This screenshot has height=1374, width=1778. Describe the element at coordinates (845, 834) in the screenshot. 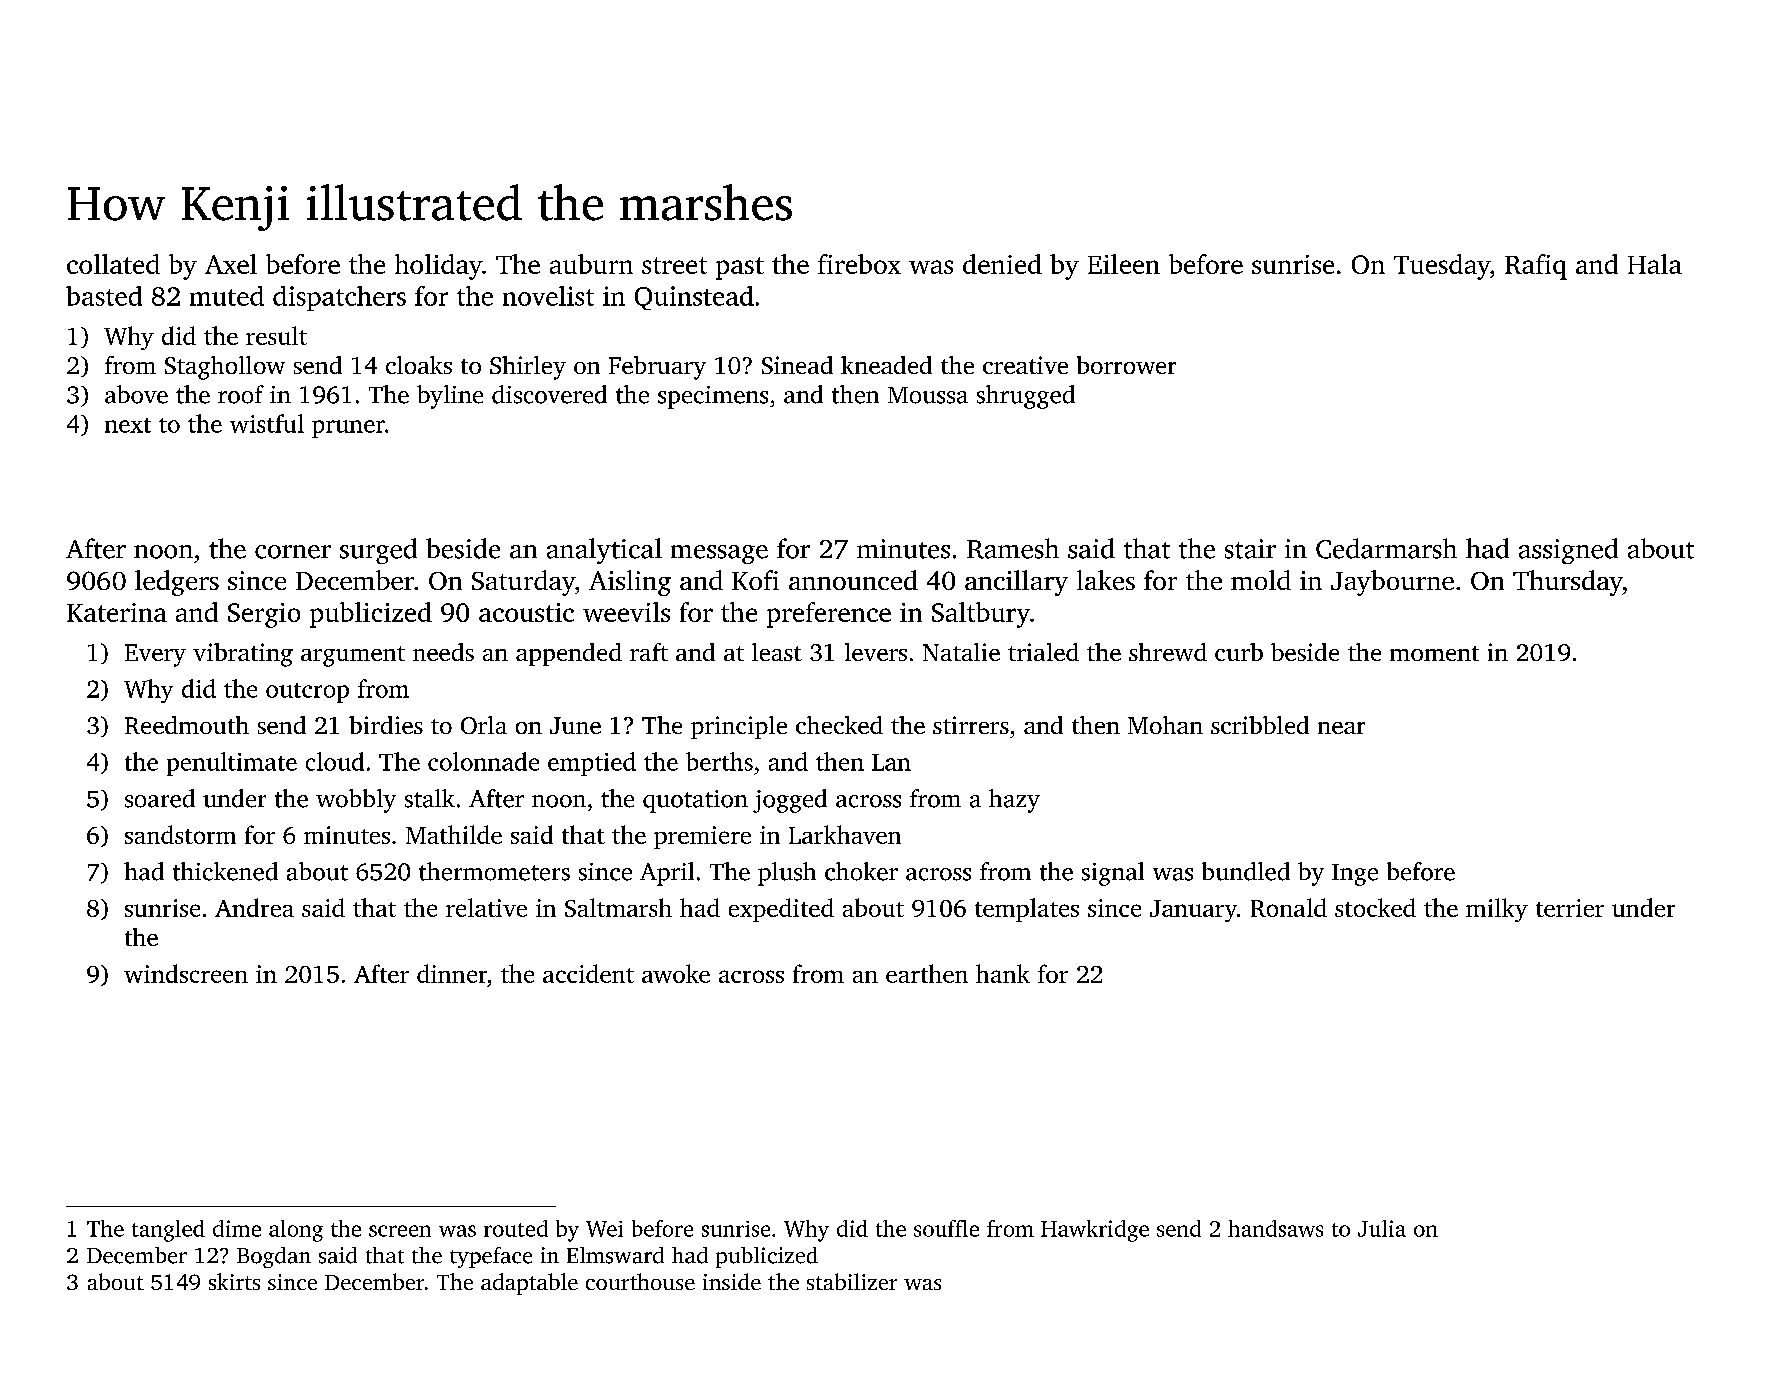

I see `Larkhaven` at that location.
